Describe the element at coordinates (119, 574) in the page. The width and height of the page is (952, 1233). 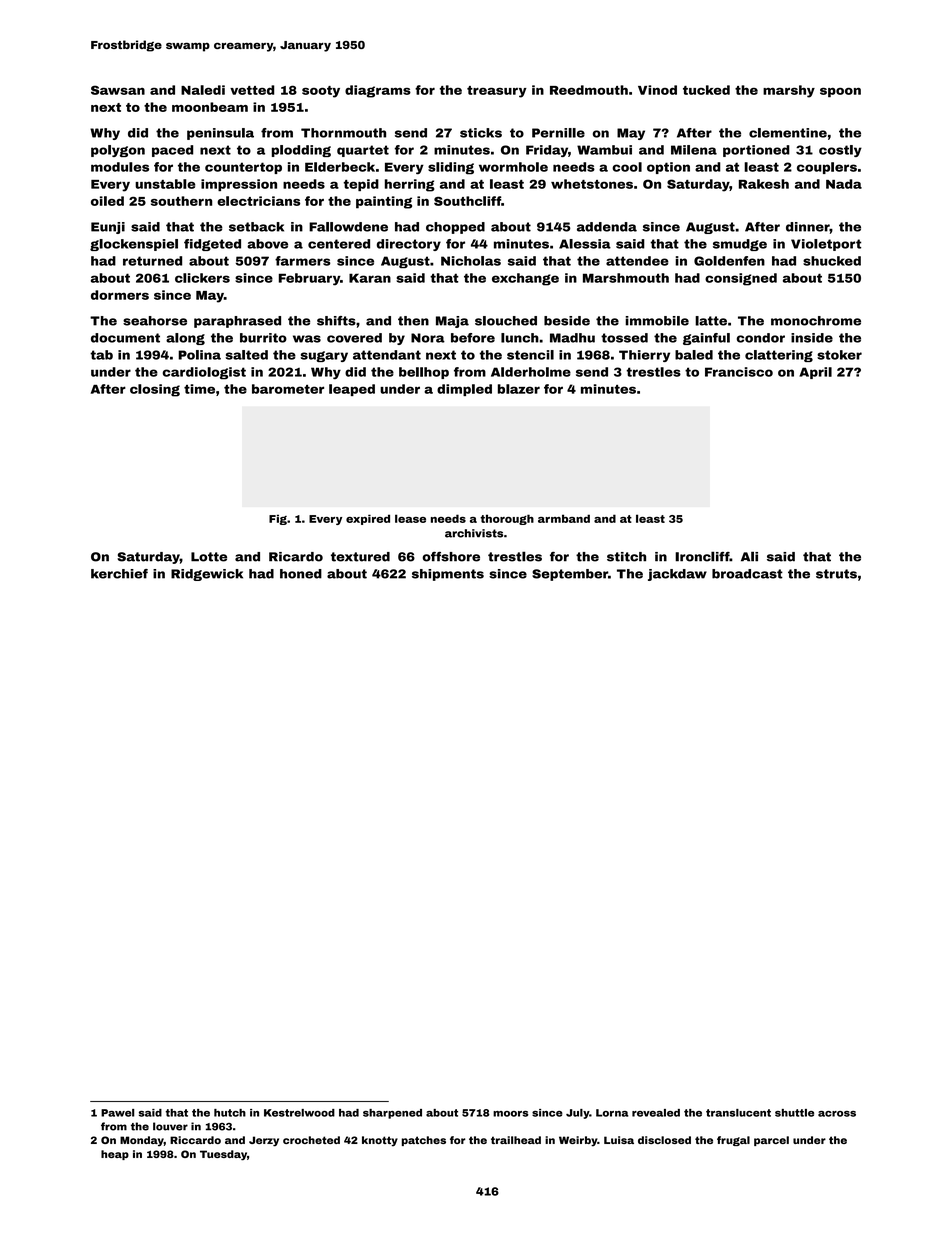
I see `kerchief` at that location.
